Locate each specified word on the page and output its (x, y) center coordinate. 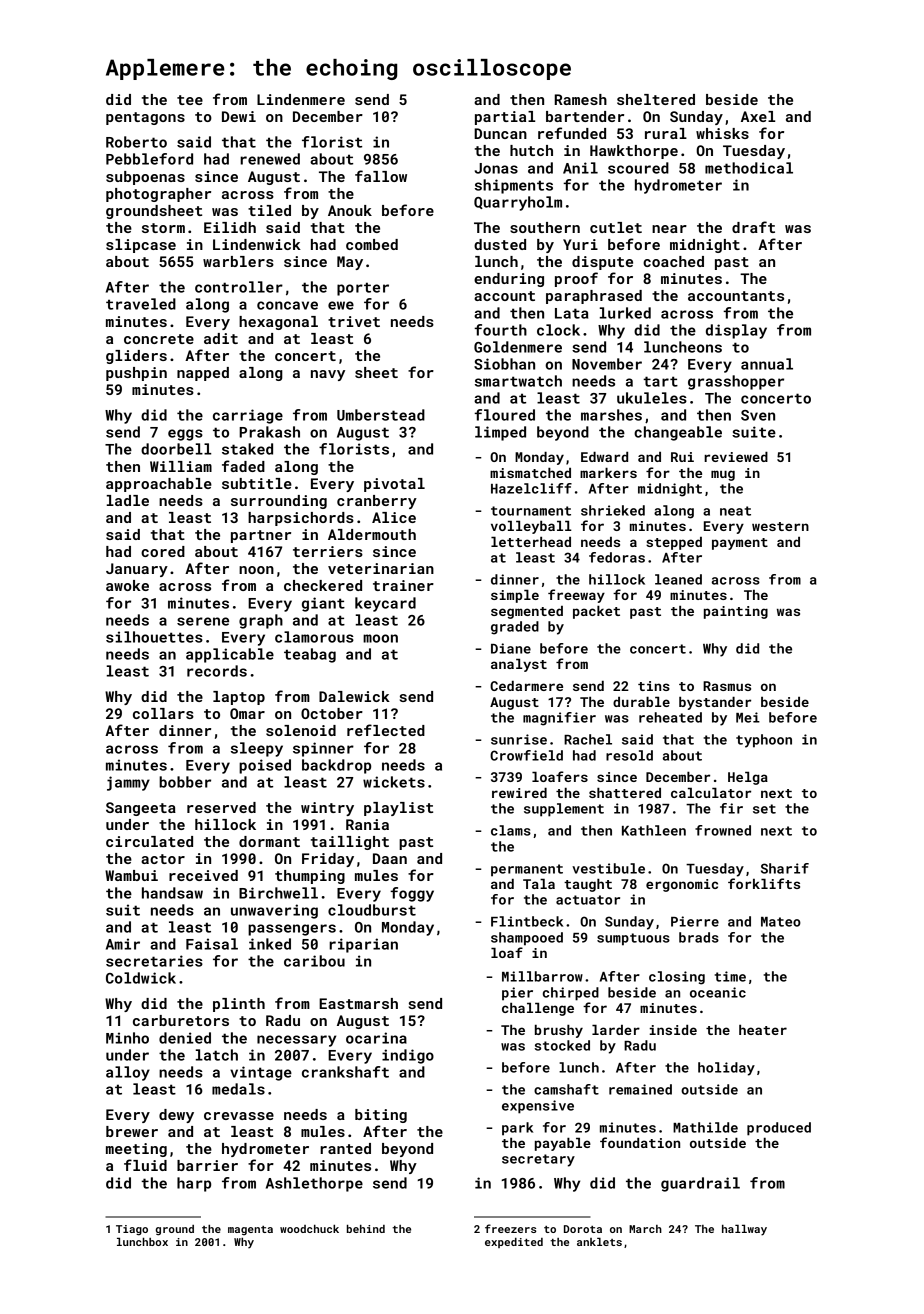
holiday (726, 1069)
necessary (296, 1041)
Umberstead (381, 415)
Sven (758, 415)
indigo (408, 1056)
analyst (519, 665)
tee (190, 100)
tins (654, 686)
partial (505, 118)
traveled (141, 304)
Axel (758, 116)
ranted (345, 1148)
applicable (230, 655)
